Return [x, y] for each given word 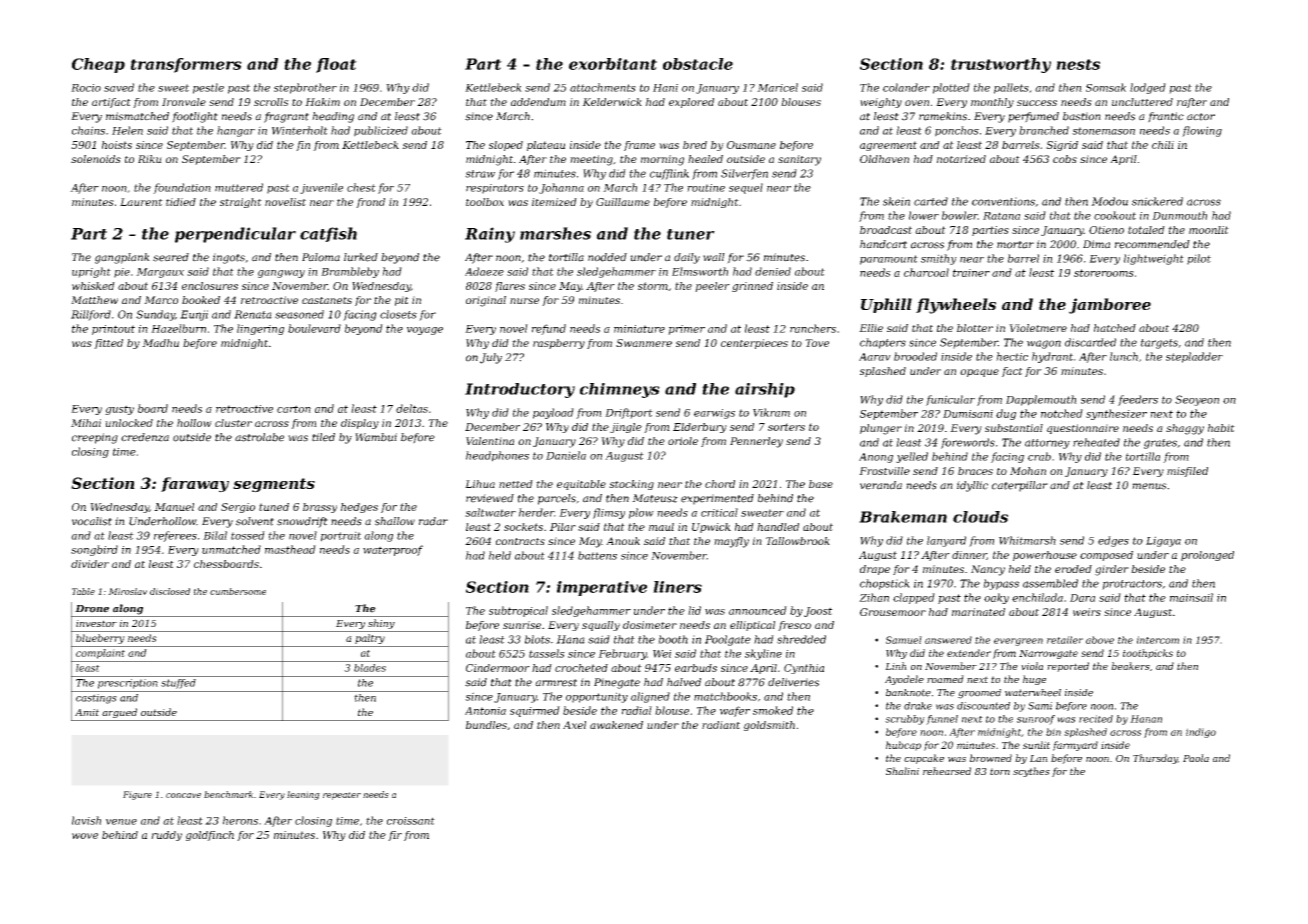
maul [661, 527]
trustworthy [1001, 65]
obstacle [698, 64]
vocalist [92, 521]
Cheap [98, 65]
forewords [968, 443]
